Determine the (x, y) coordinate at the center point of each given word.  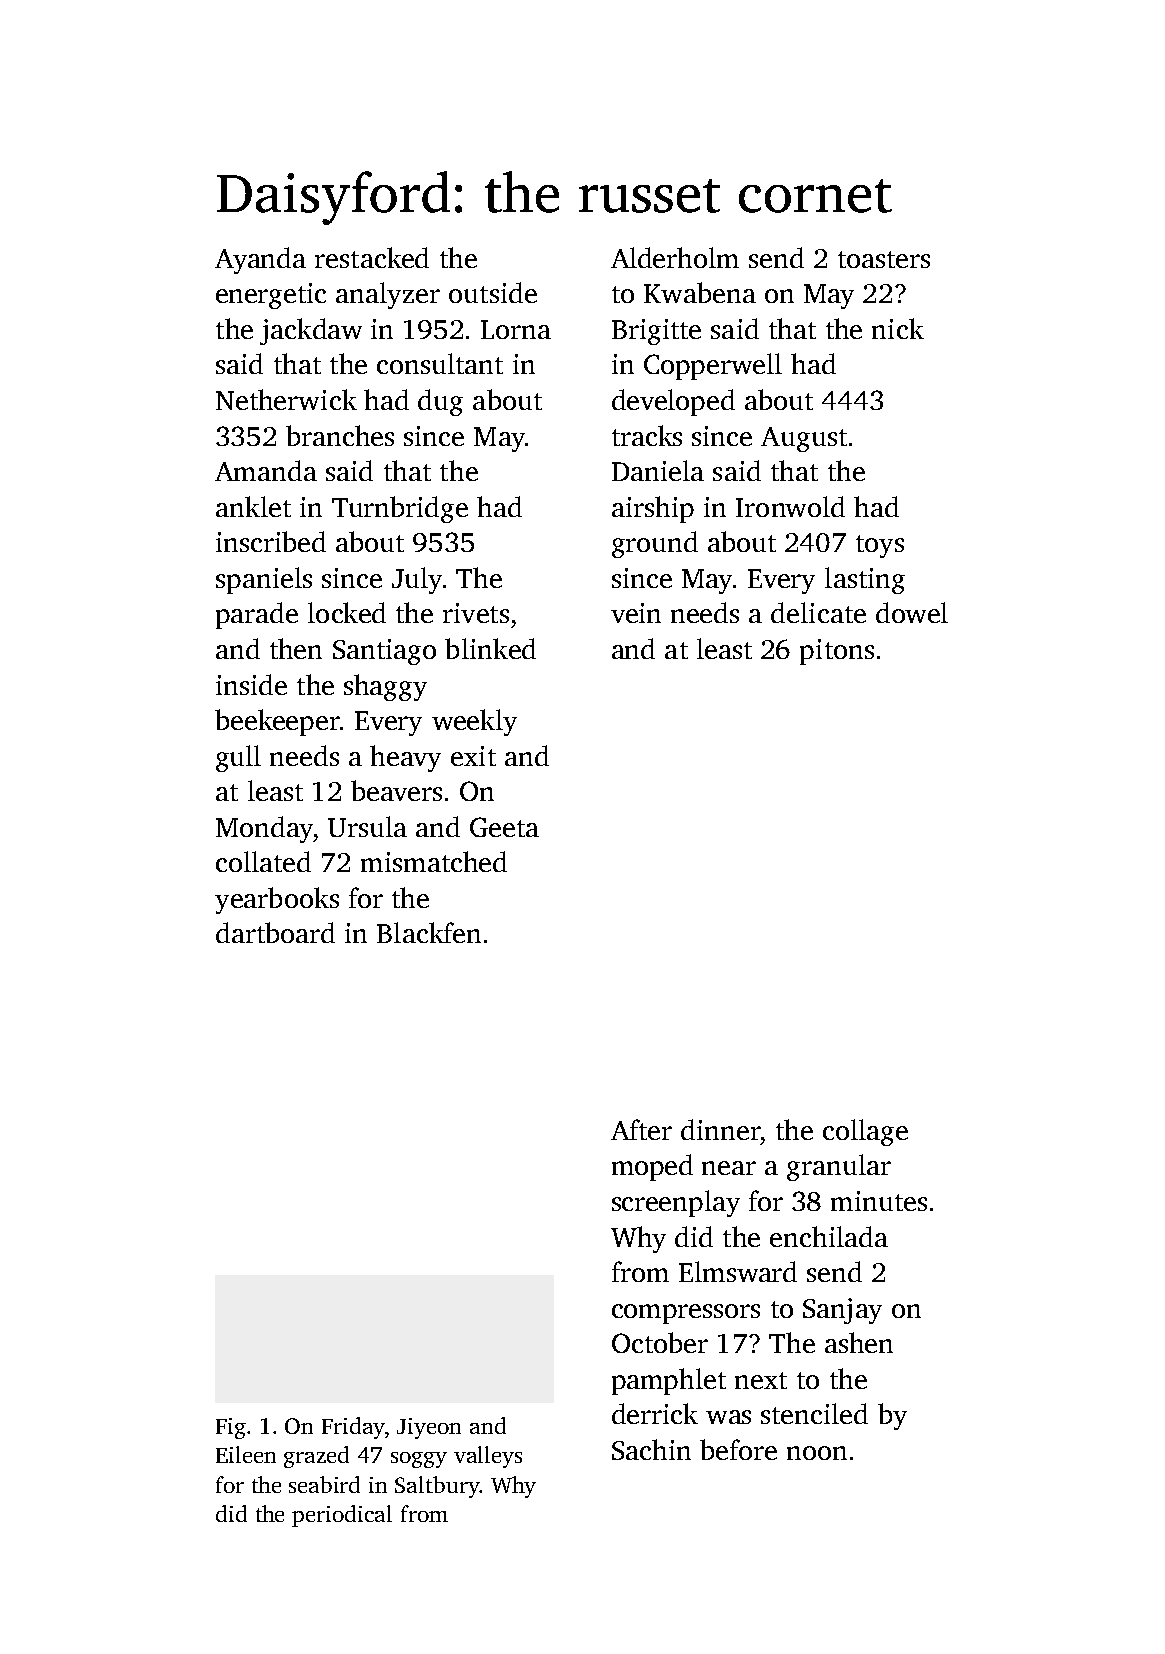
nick (898, 328)
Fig (231, 1428)
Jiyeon (429, 1428)
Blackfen (429, 932)
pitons (837, 652)
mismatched (434, 861)
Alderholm (675, 257)
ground (655, 544)
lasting (865, 580)
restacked (372, 257)
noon (817, 1453)
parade (257, 615)
